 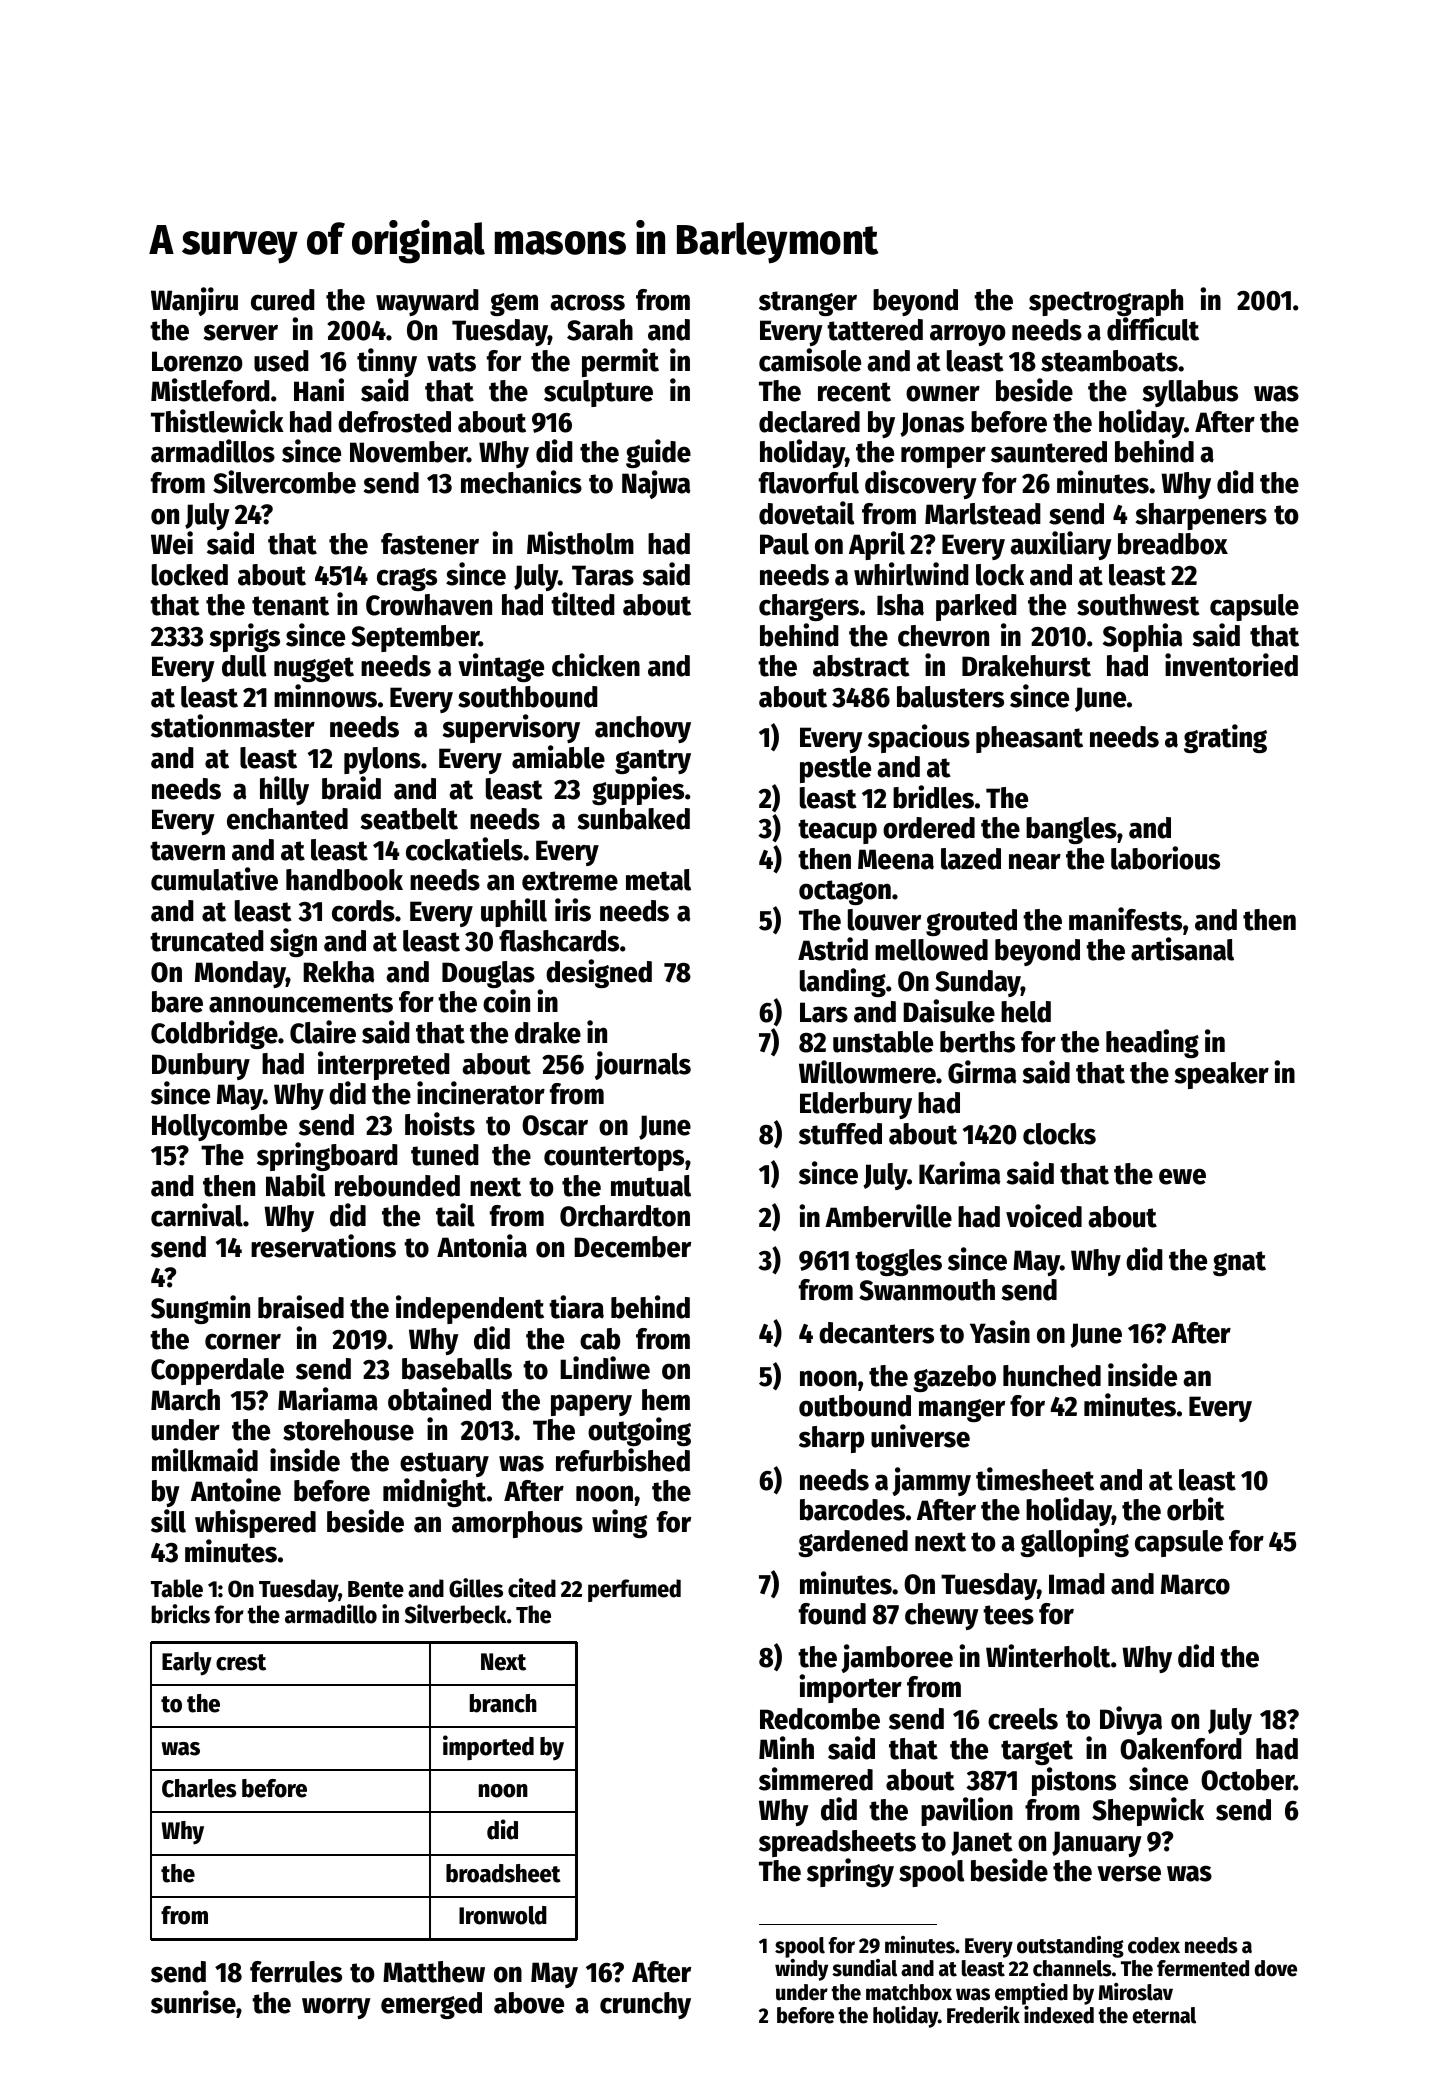 I want to click on baseballs, so click(x=457, y=1369).
